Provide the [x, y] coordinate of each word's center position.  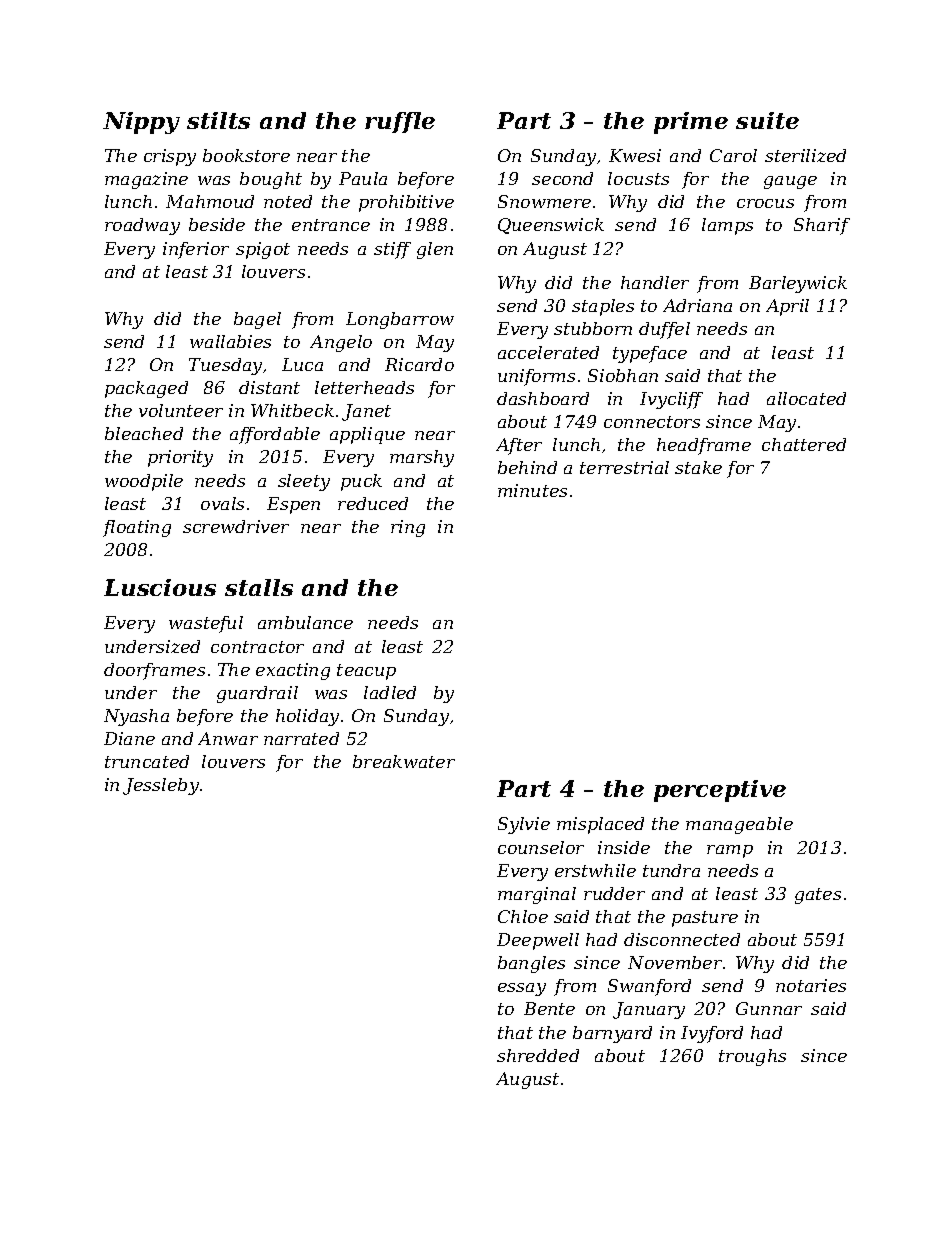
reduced [373, 503]
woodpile [144, 482]
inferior [196, 250]
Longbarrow [400, 320]
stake [698, 467]
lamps [727, 226]
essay [522, 989]
